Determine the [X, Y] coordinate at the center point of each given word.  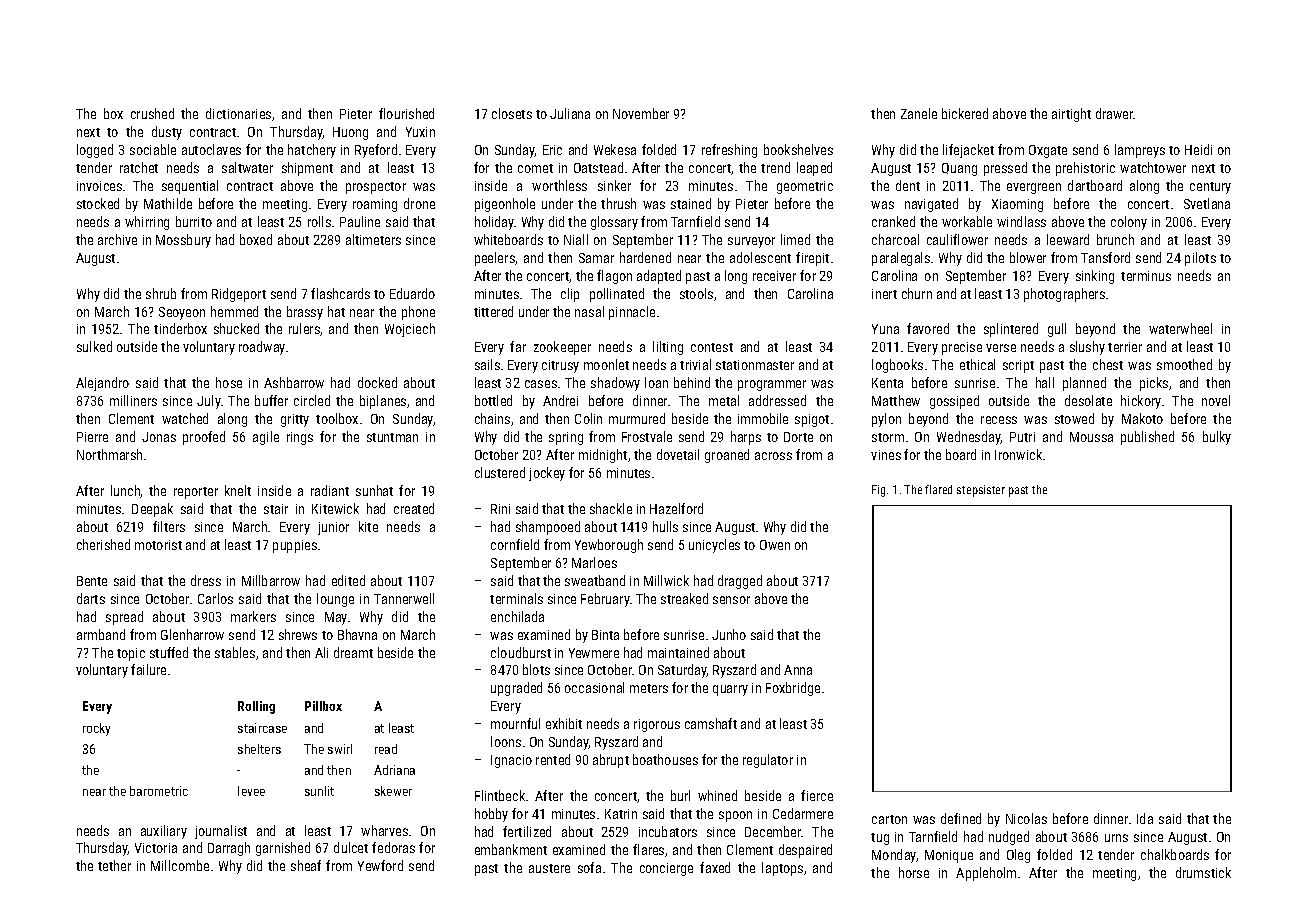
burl [680, 795]
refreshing [729, 151]
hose [229, 382]
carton [889, 819]
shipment [307, 169]
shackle [611, 508]
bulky [1217, 438]
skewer [393, 791]
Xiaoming [1017, 205]
